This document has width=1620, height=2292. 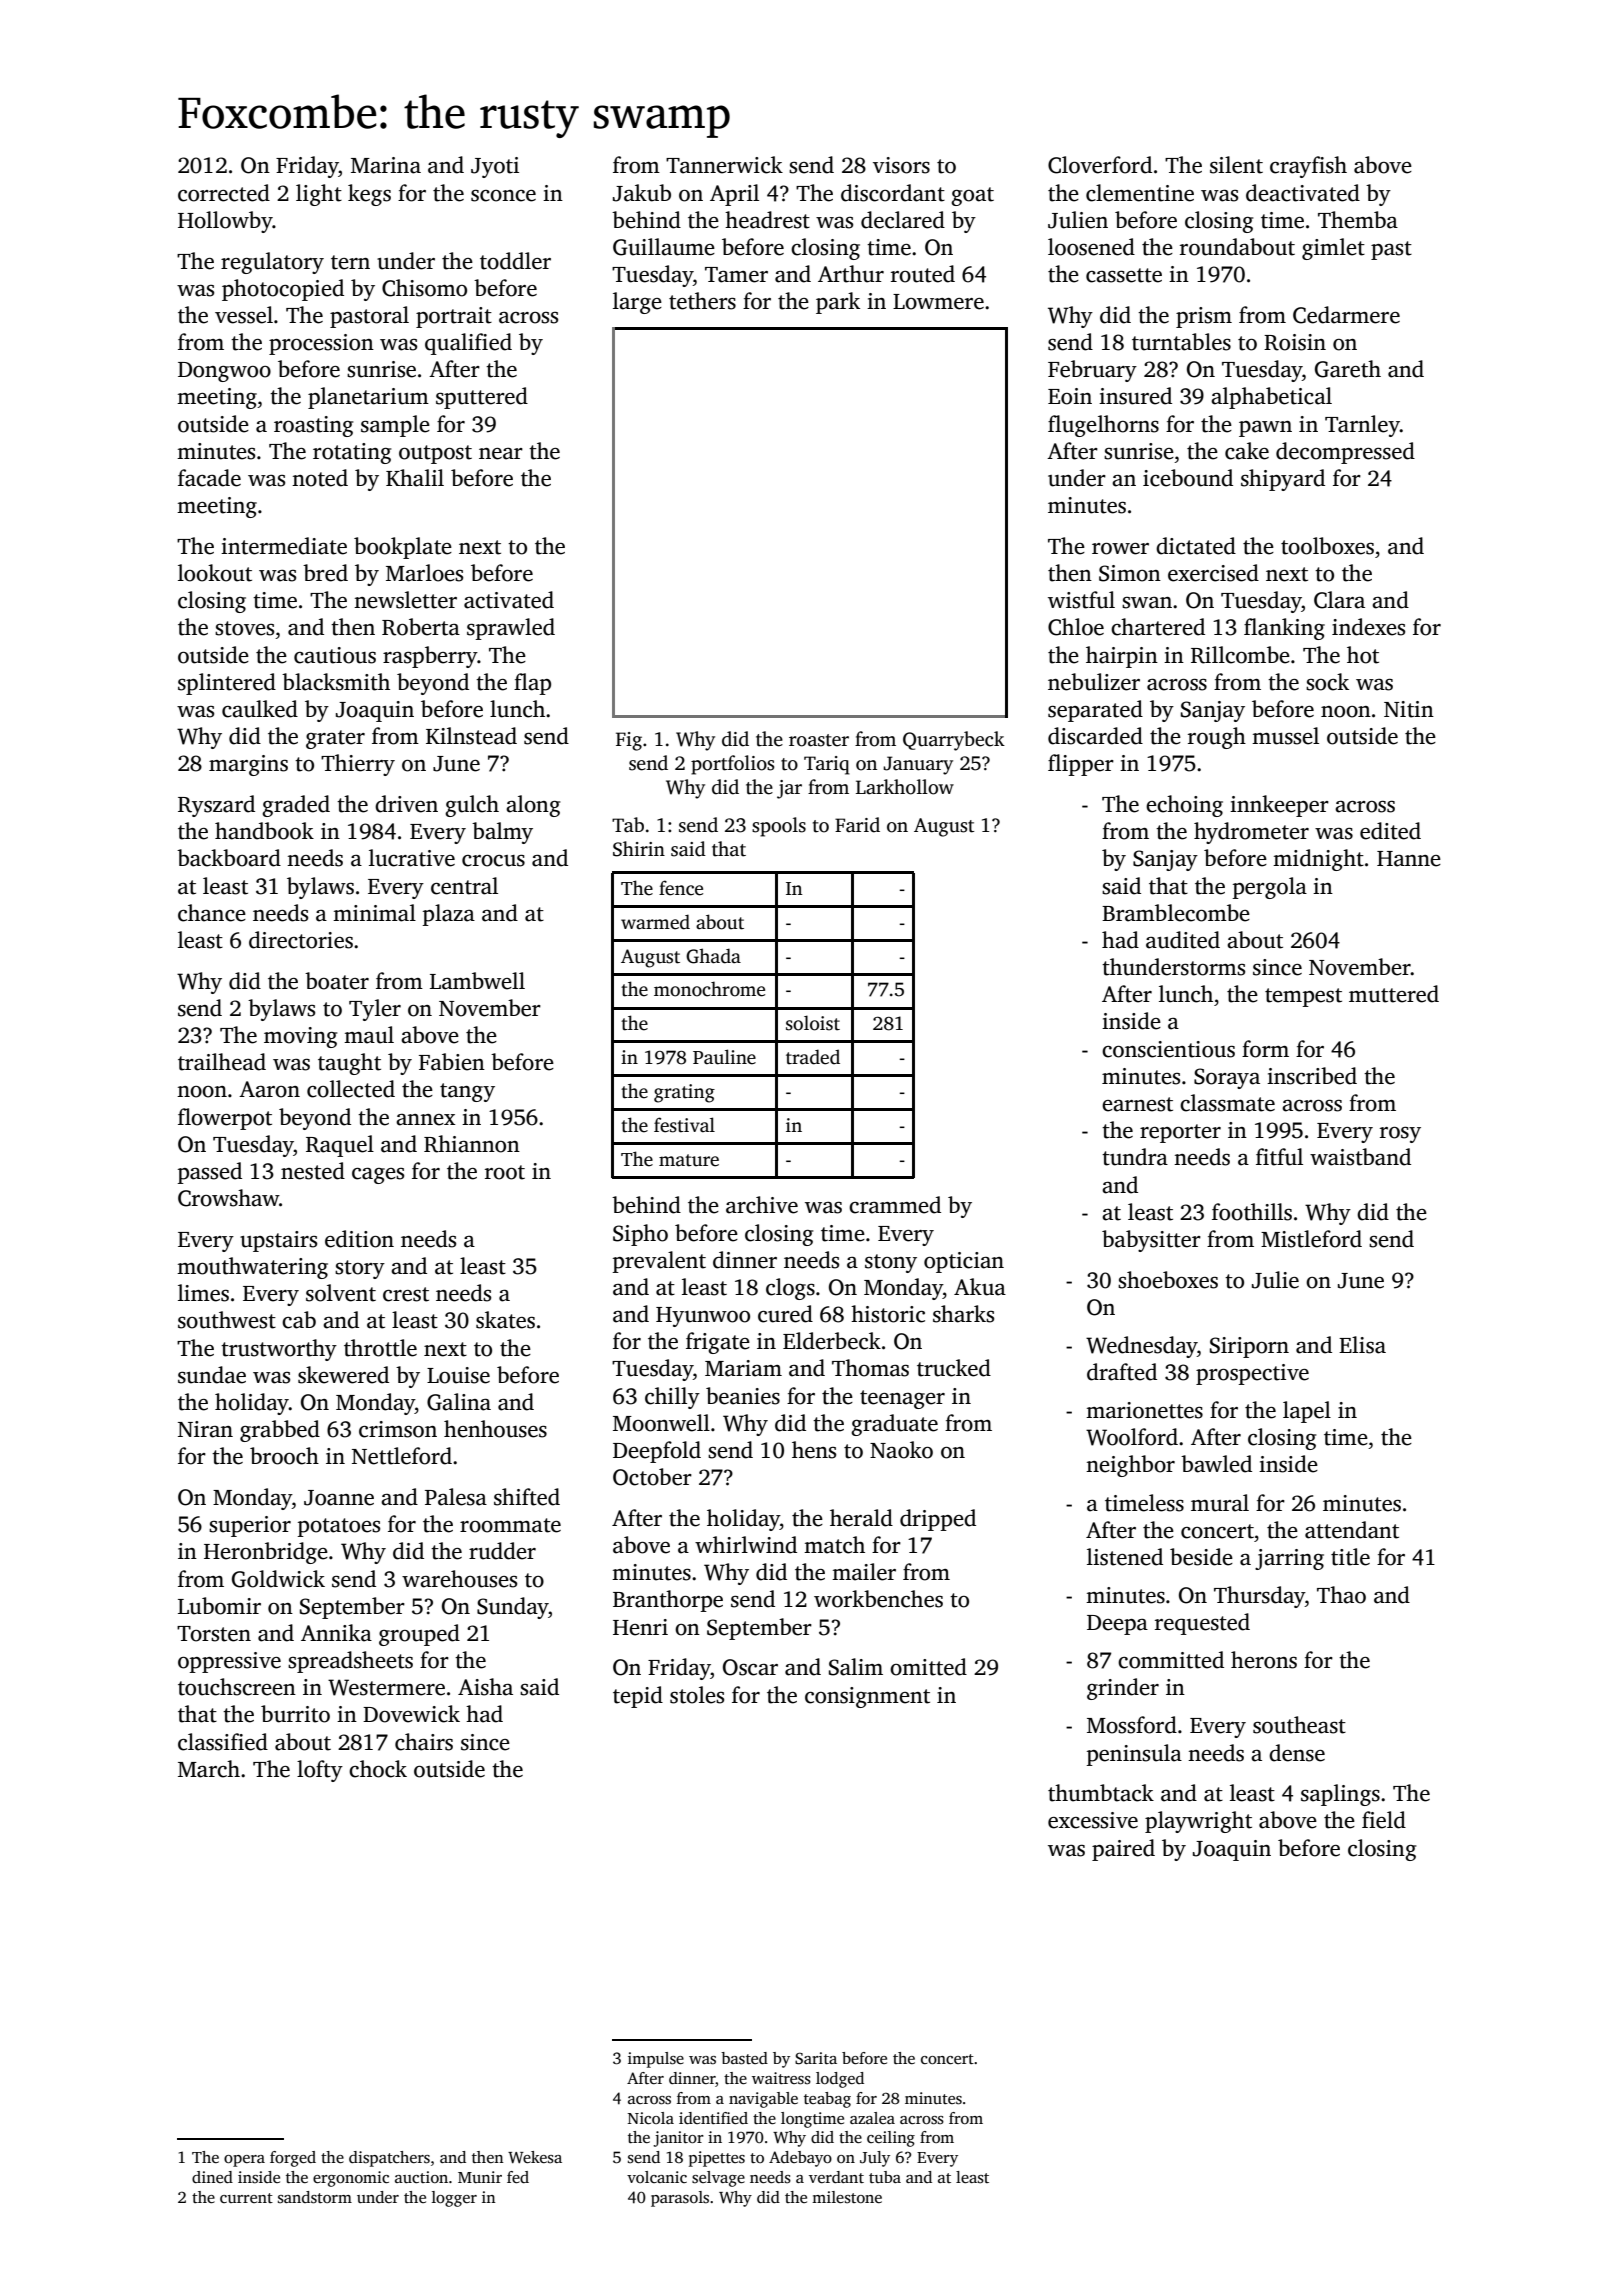 I want to click on Elisa, so click(x=1362, y=1345).
